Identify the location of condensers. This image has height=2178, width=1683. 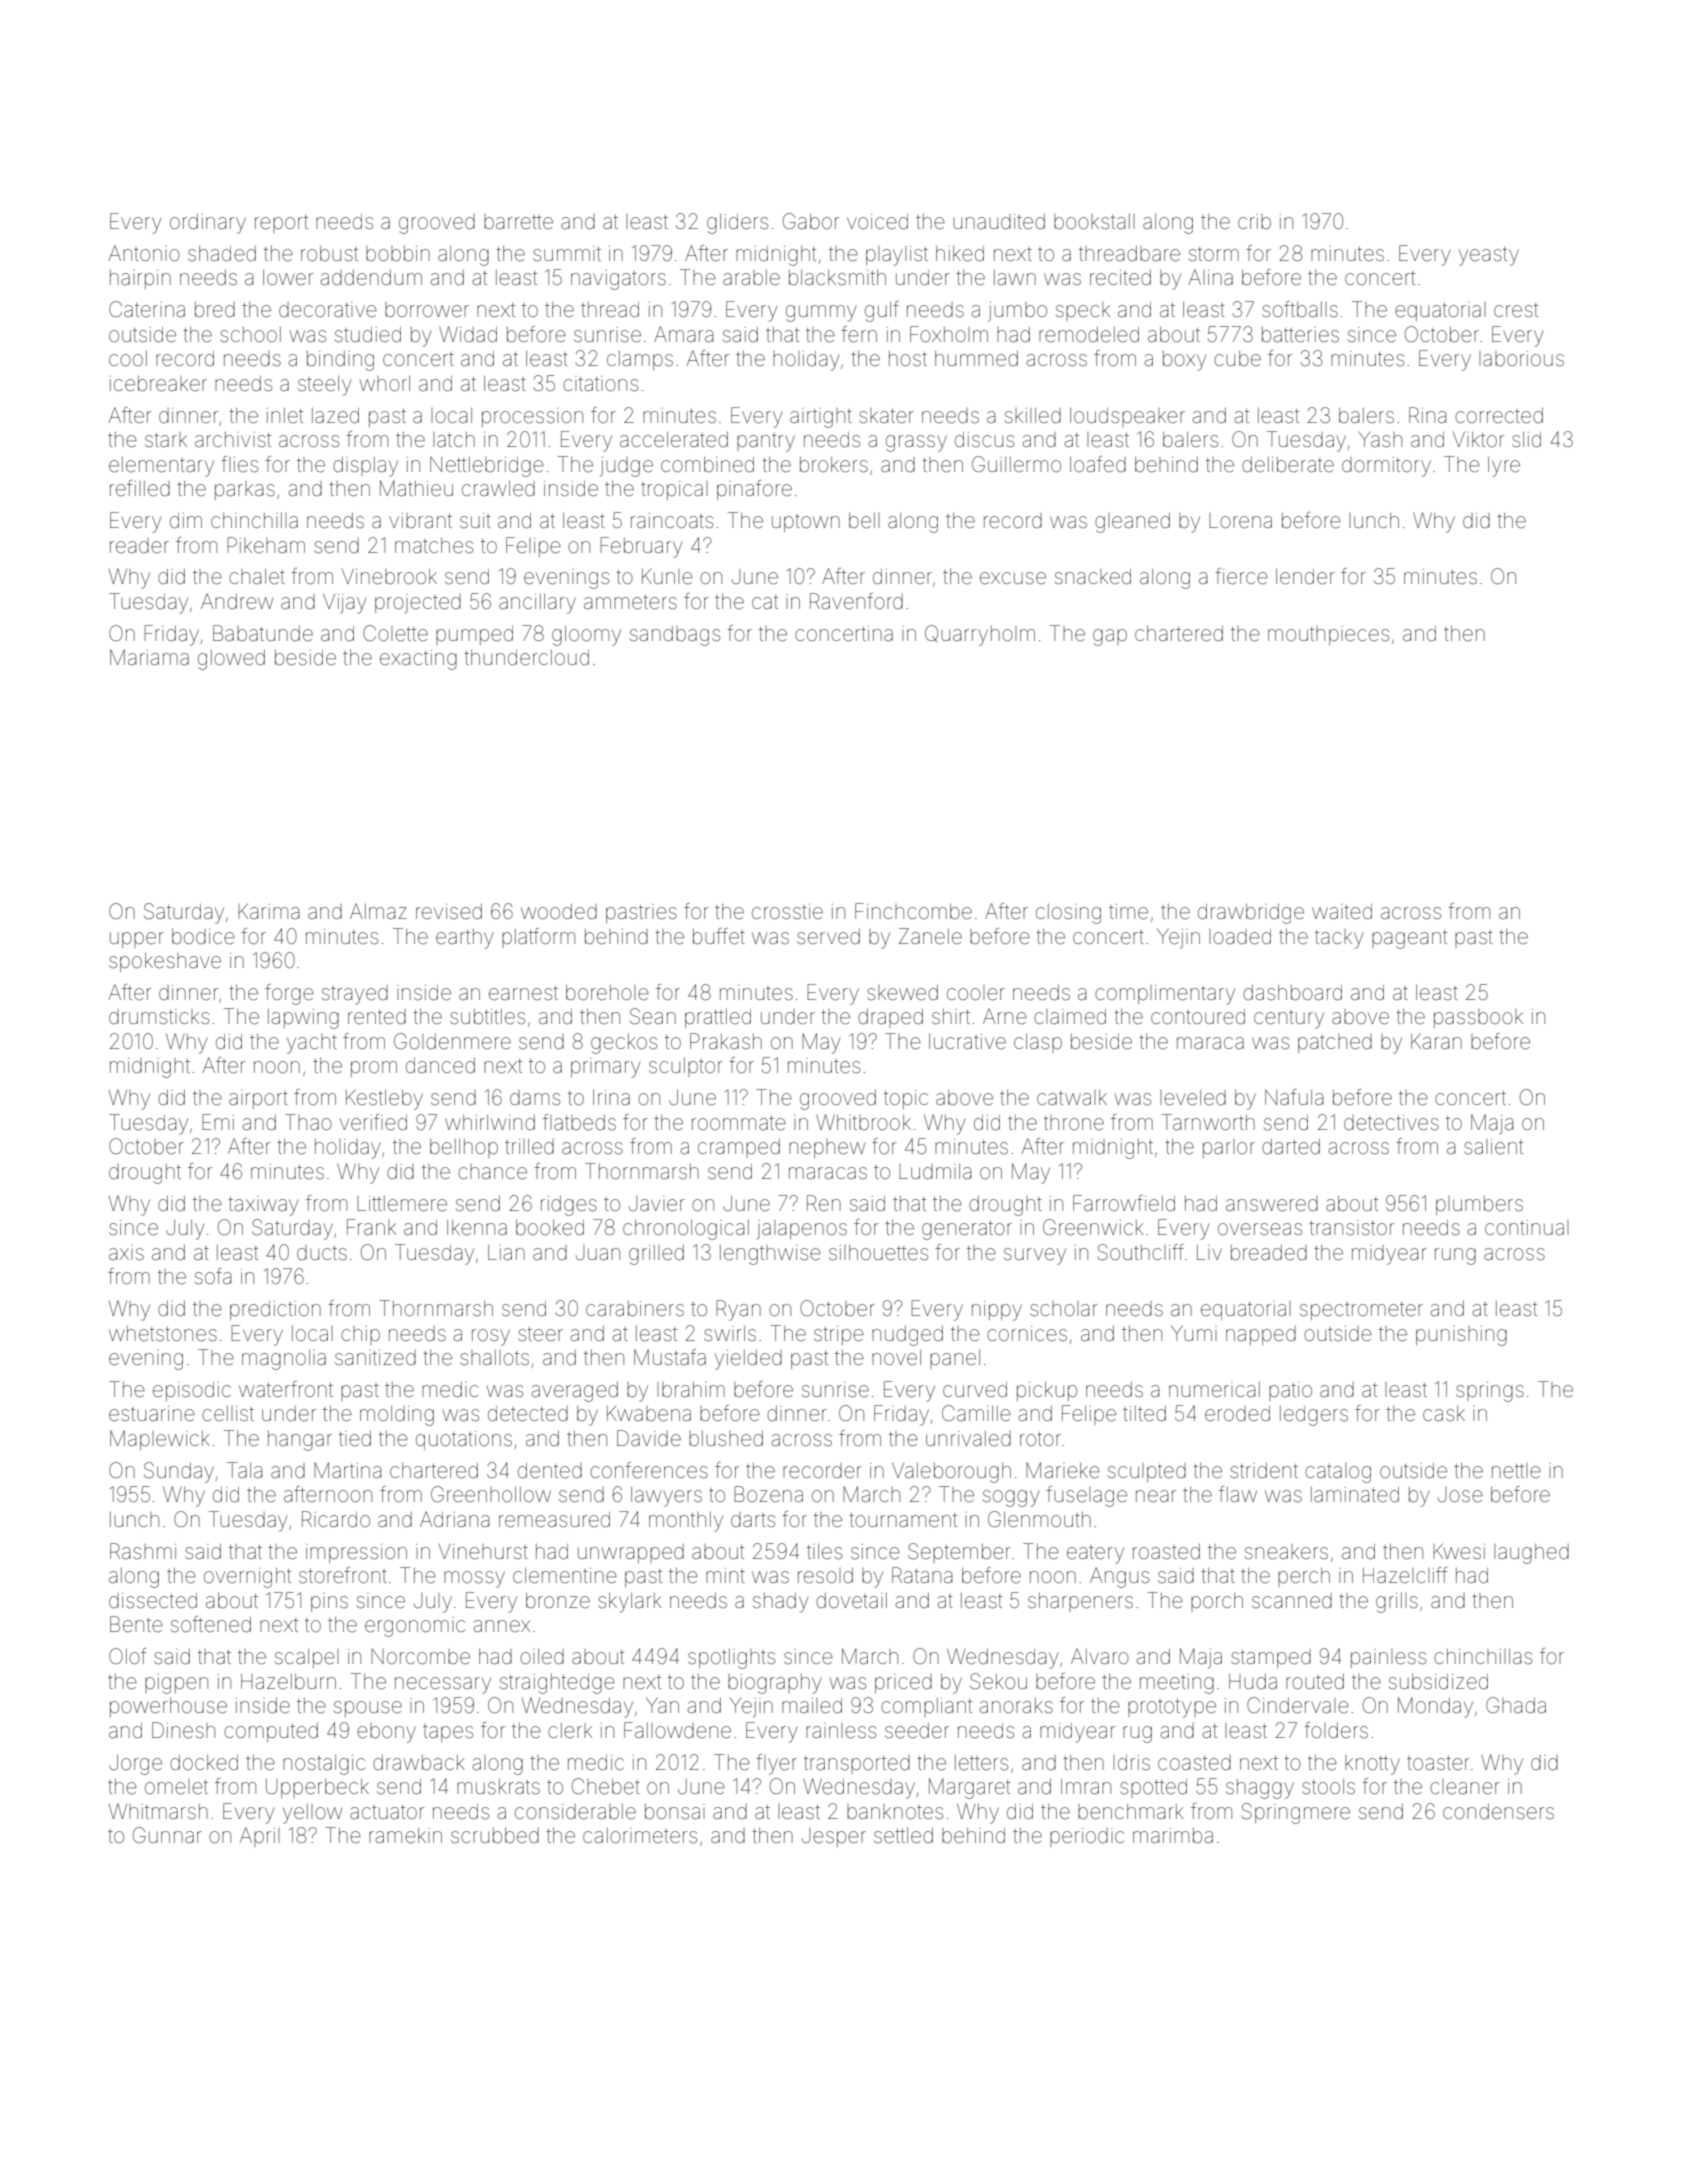
(1498, 1812).
